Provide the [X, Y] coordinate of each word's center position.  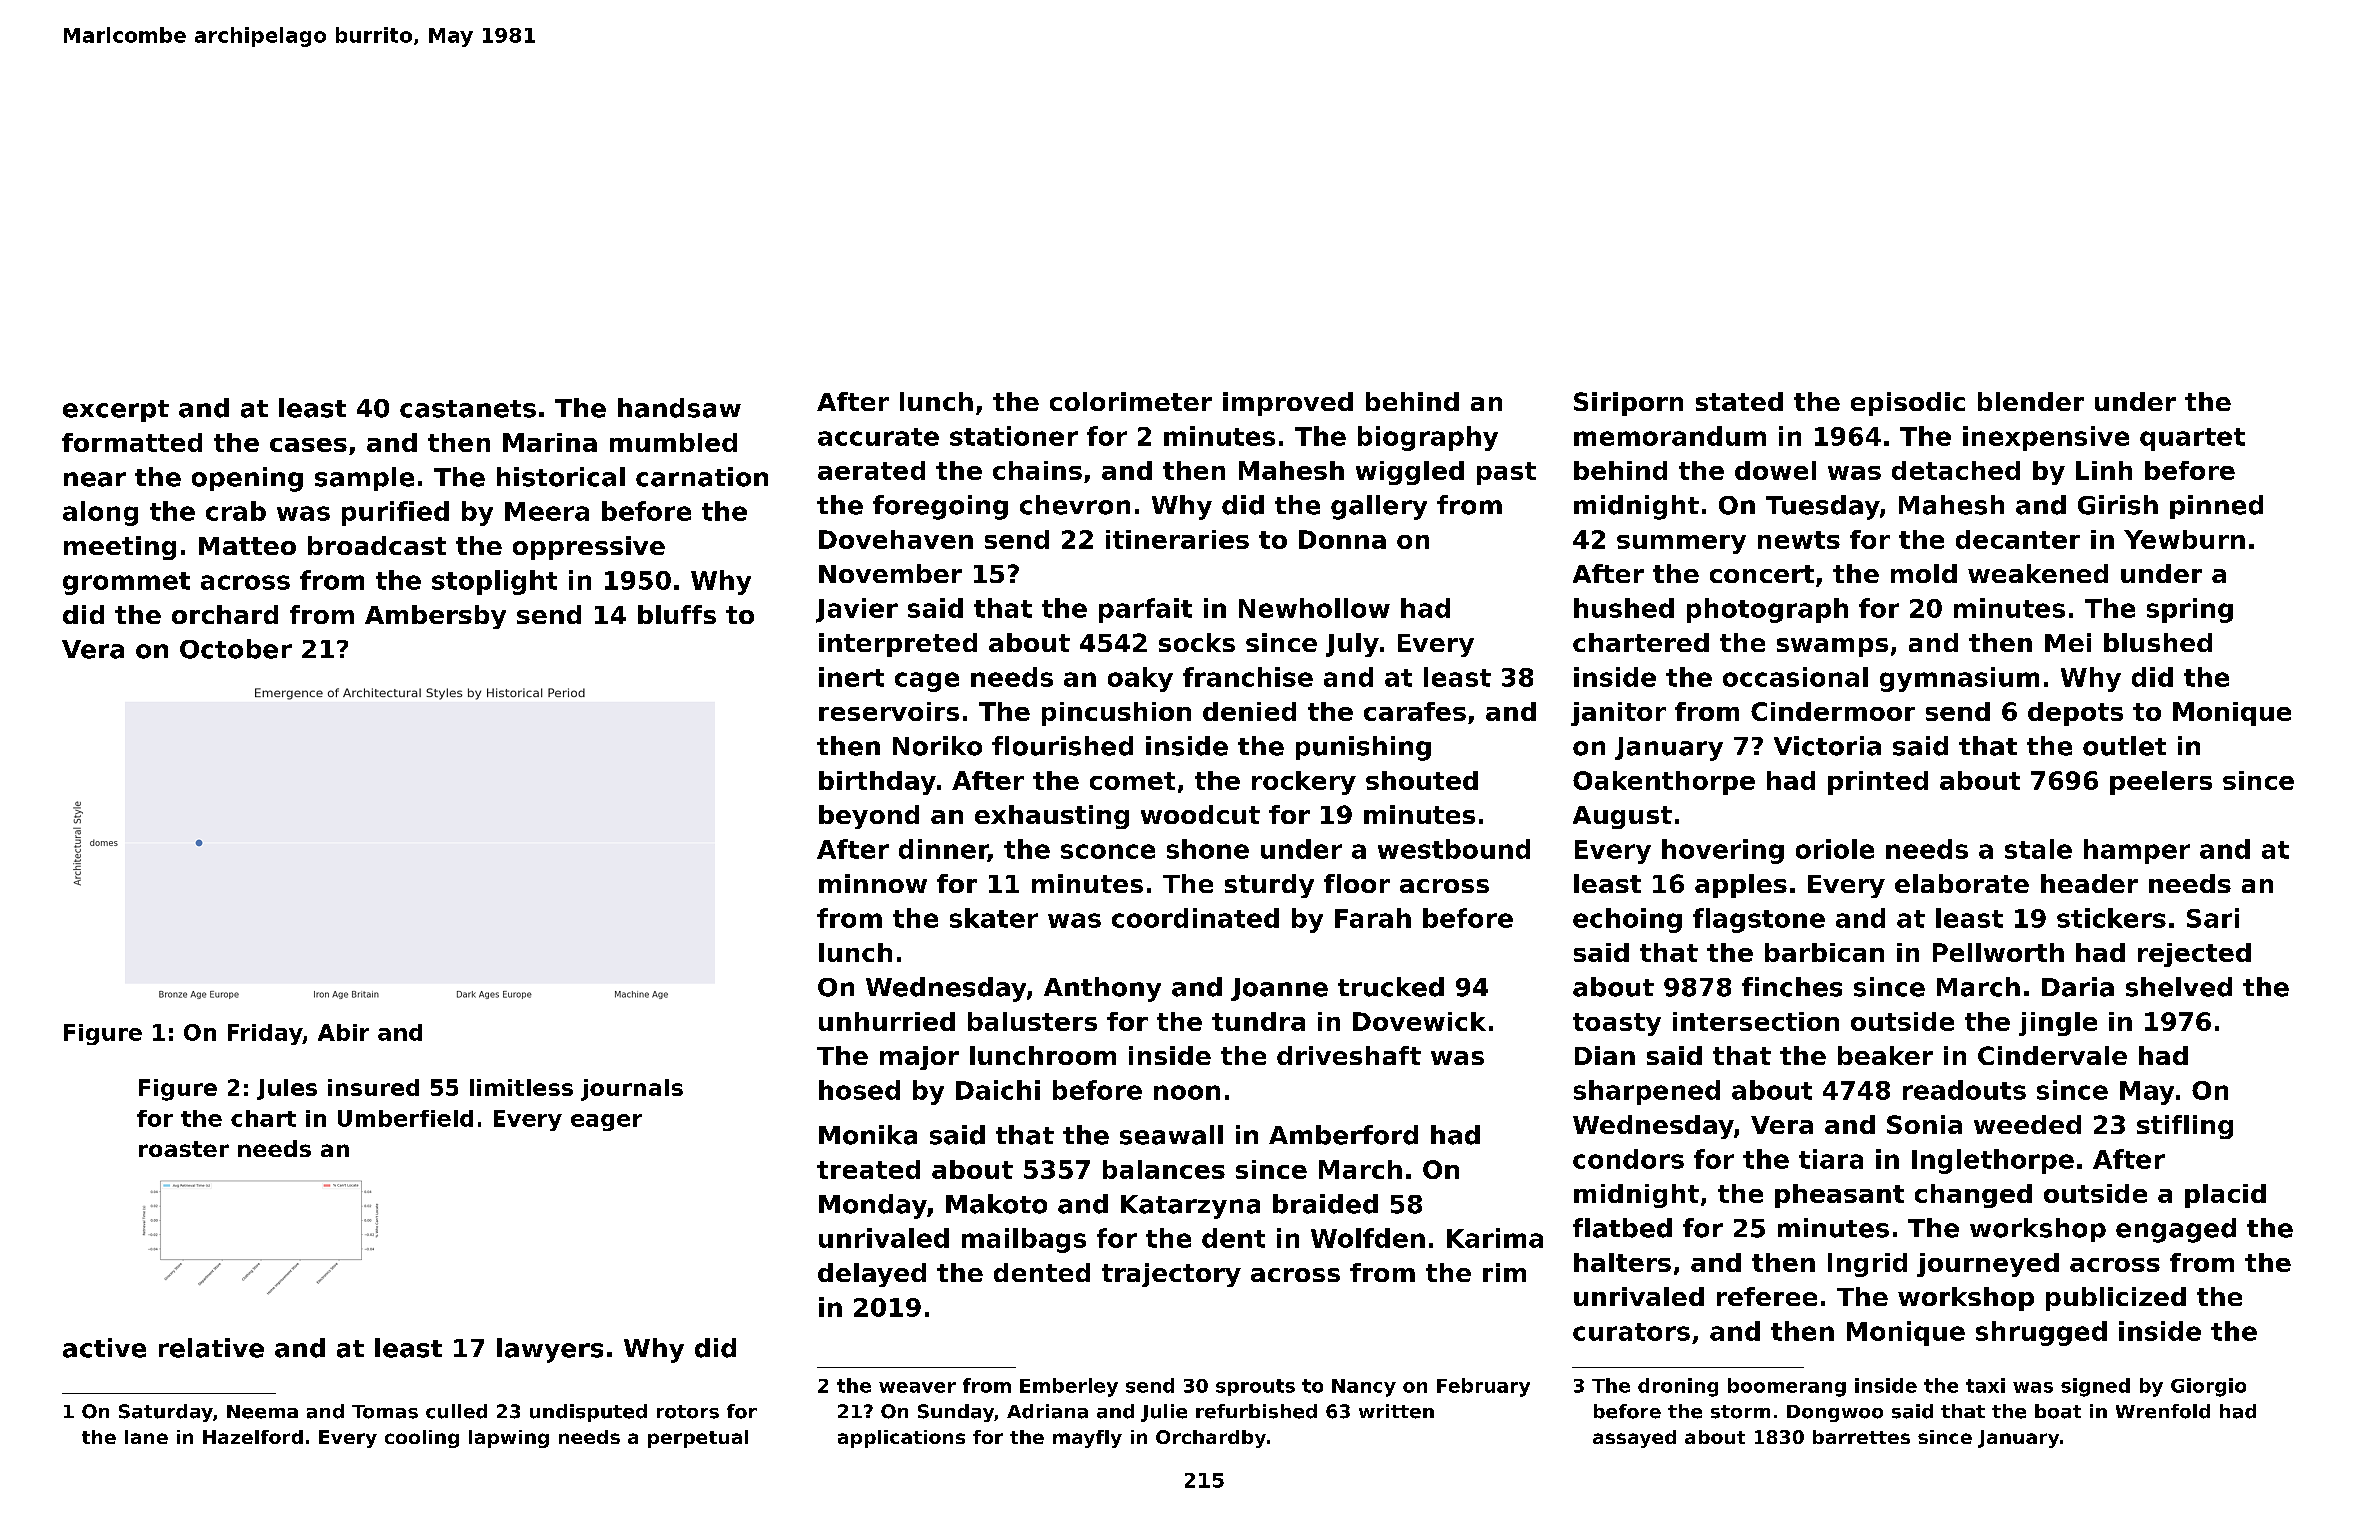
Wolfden [1368, 1238]
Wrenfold [2163, 1411]
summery [1681, 544]
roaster [184, 1149]
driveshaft [1349, 1055]
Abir [343, 1032]
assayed [1634, 1439]
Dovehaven [896, 539]
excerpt [116, 411]
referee [1767, 1296]
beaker [1885, 1055]
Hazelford [253, 1437]
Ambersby [435, 617]
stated [1739, 401]
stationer [1014, 436]
